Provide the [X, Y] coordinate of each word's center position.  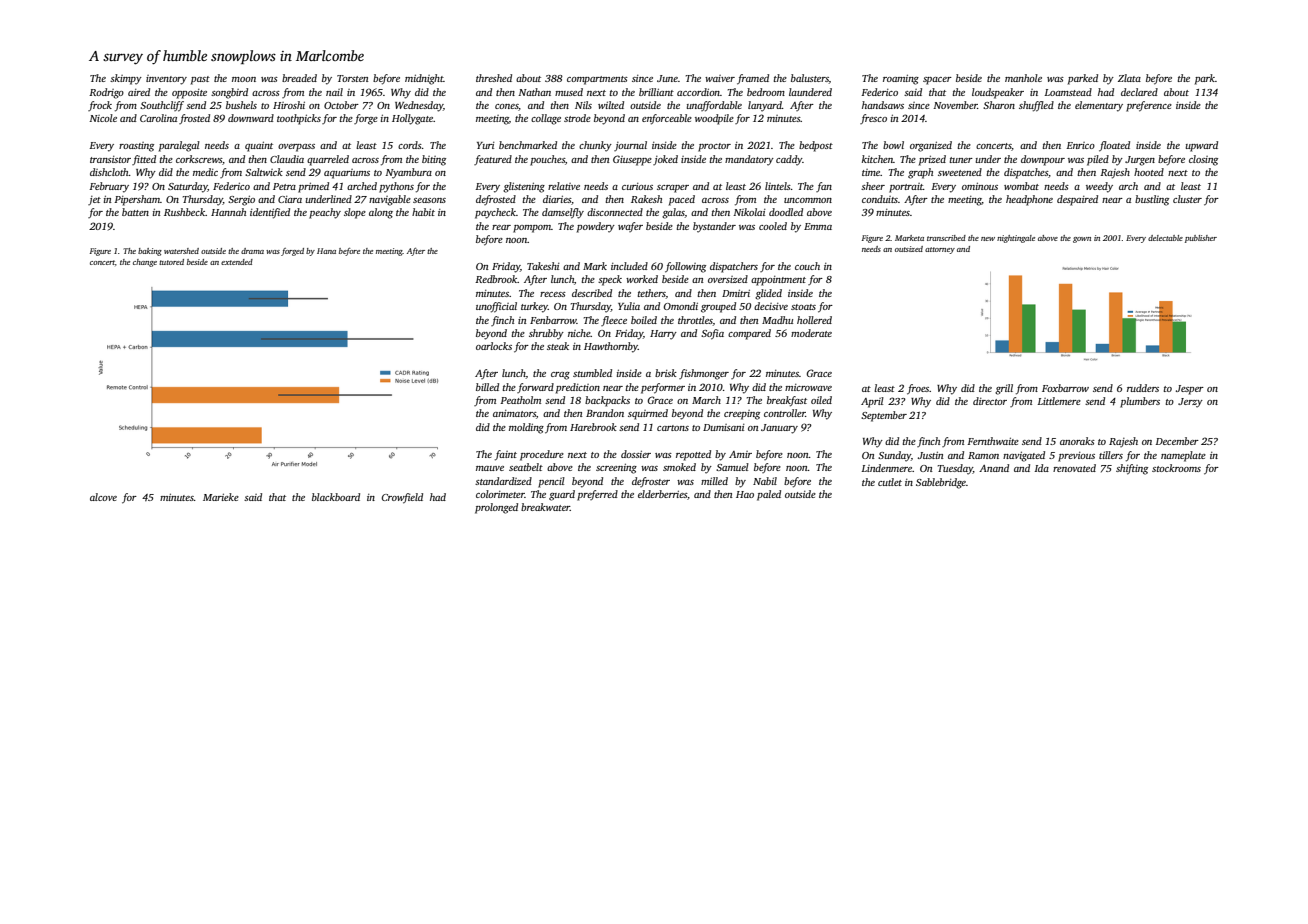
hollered [814, 320]
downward [251, 118]
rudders [1143, 388]
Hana [326, 251]
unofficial [496, 307]
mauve [490, 468]
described [592, 293]
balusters [810, 79]
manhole [1023, 78]
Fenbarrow [553, 320]
